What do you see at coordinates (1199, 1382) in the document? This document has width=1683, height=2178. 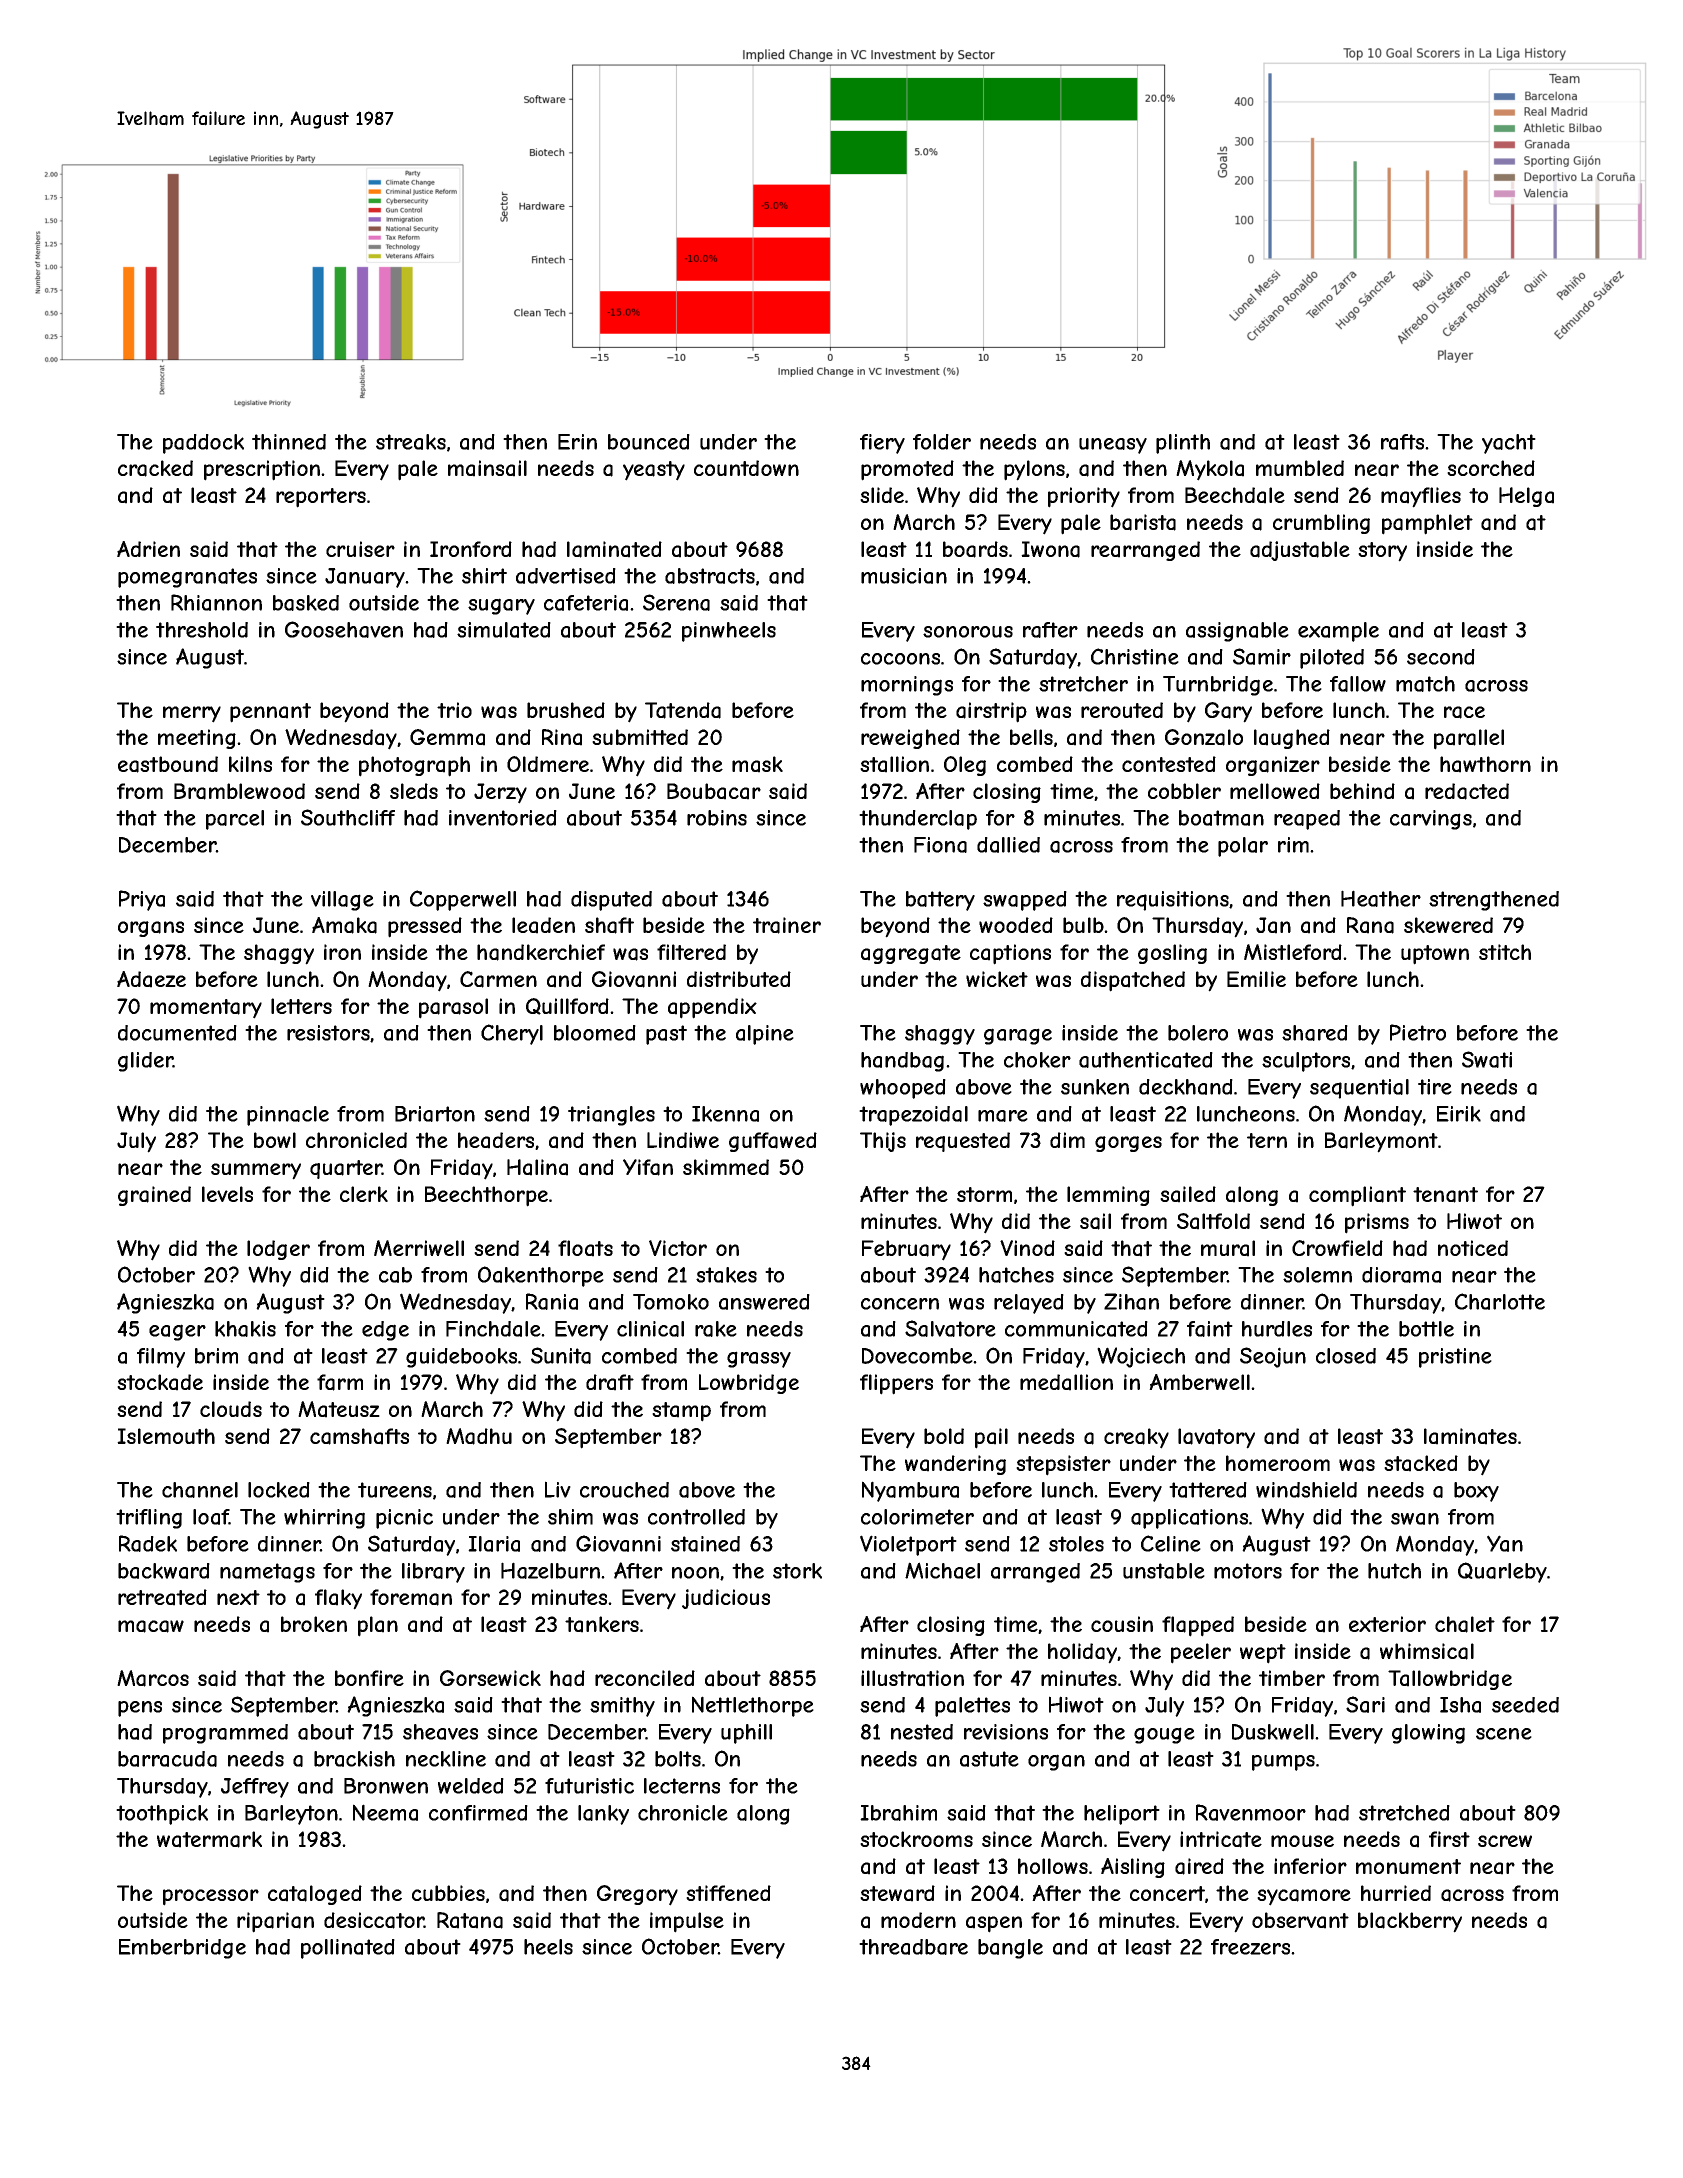 I see `Amberwell` at bounding box center [1199, 1382].
